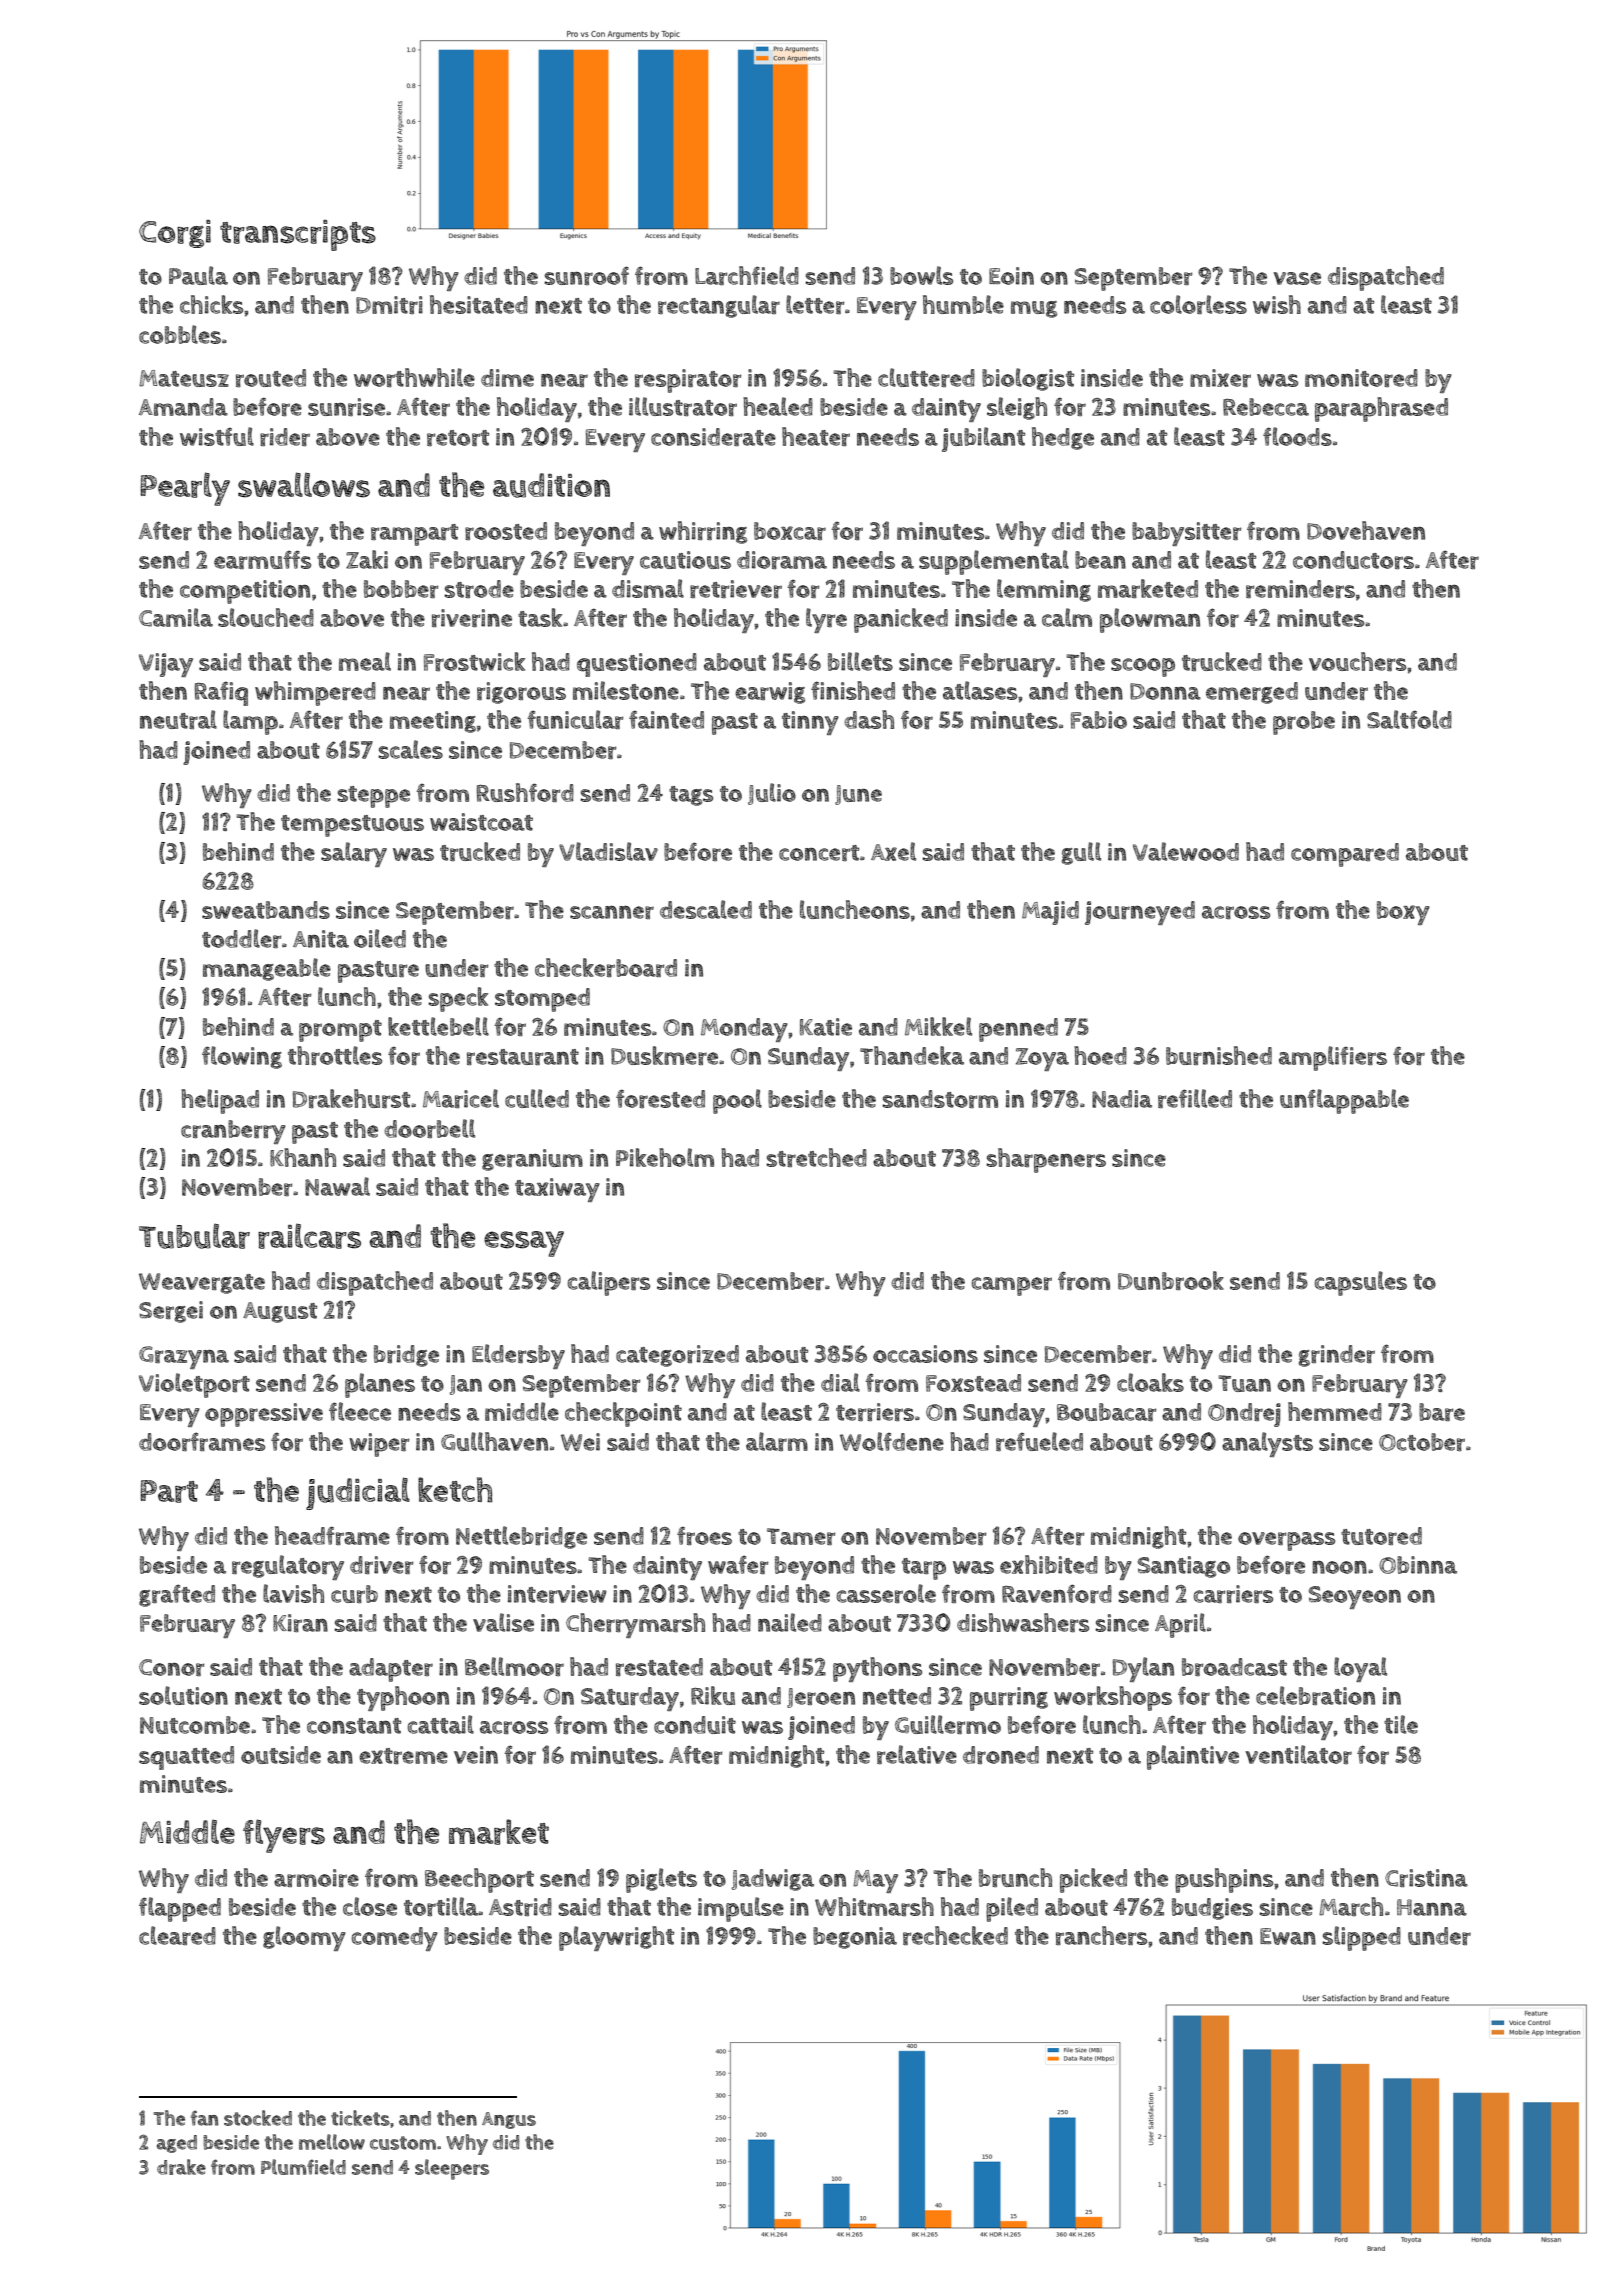 This document has width=1620, height=2292. Describe the element at coordinates (637, 665) in the document. I see `questioned` at that location.
